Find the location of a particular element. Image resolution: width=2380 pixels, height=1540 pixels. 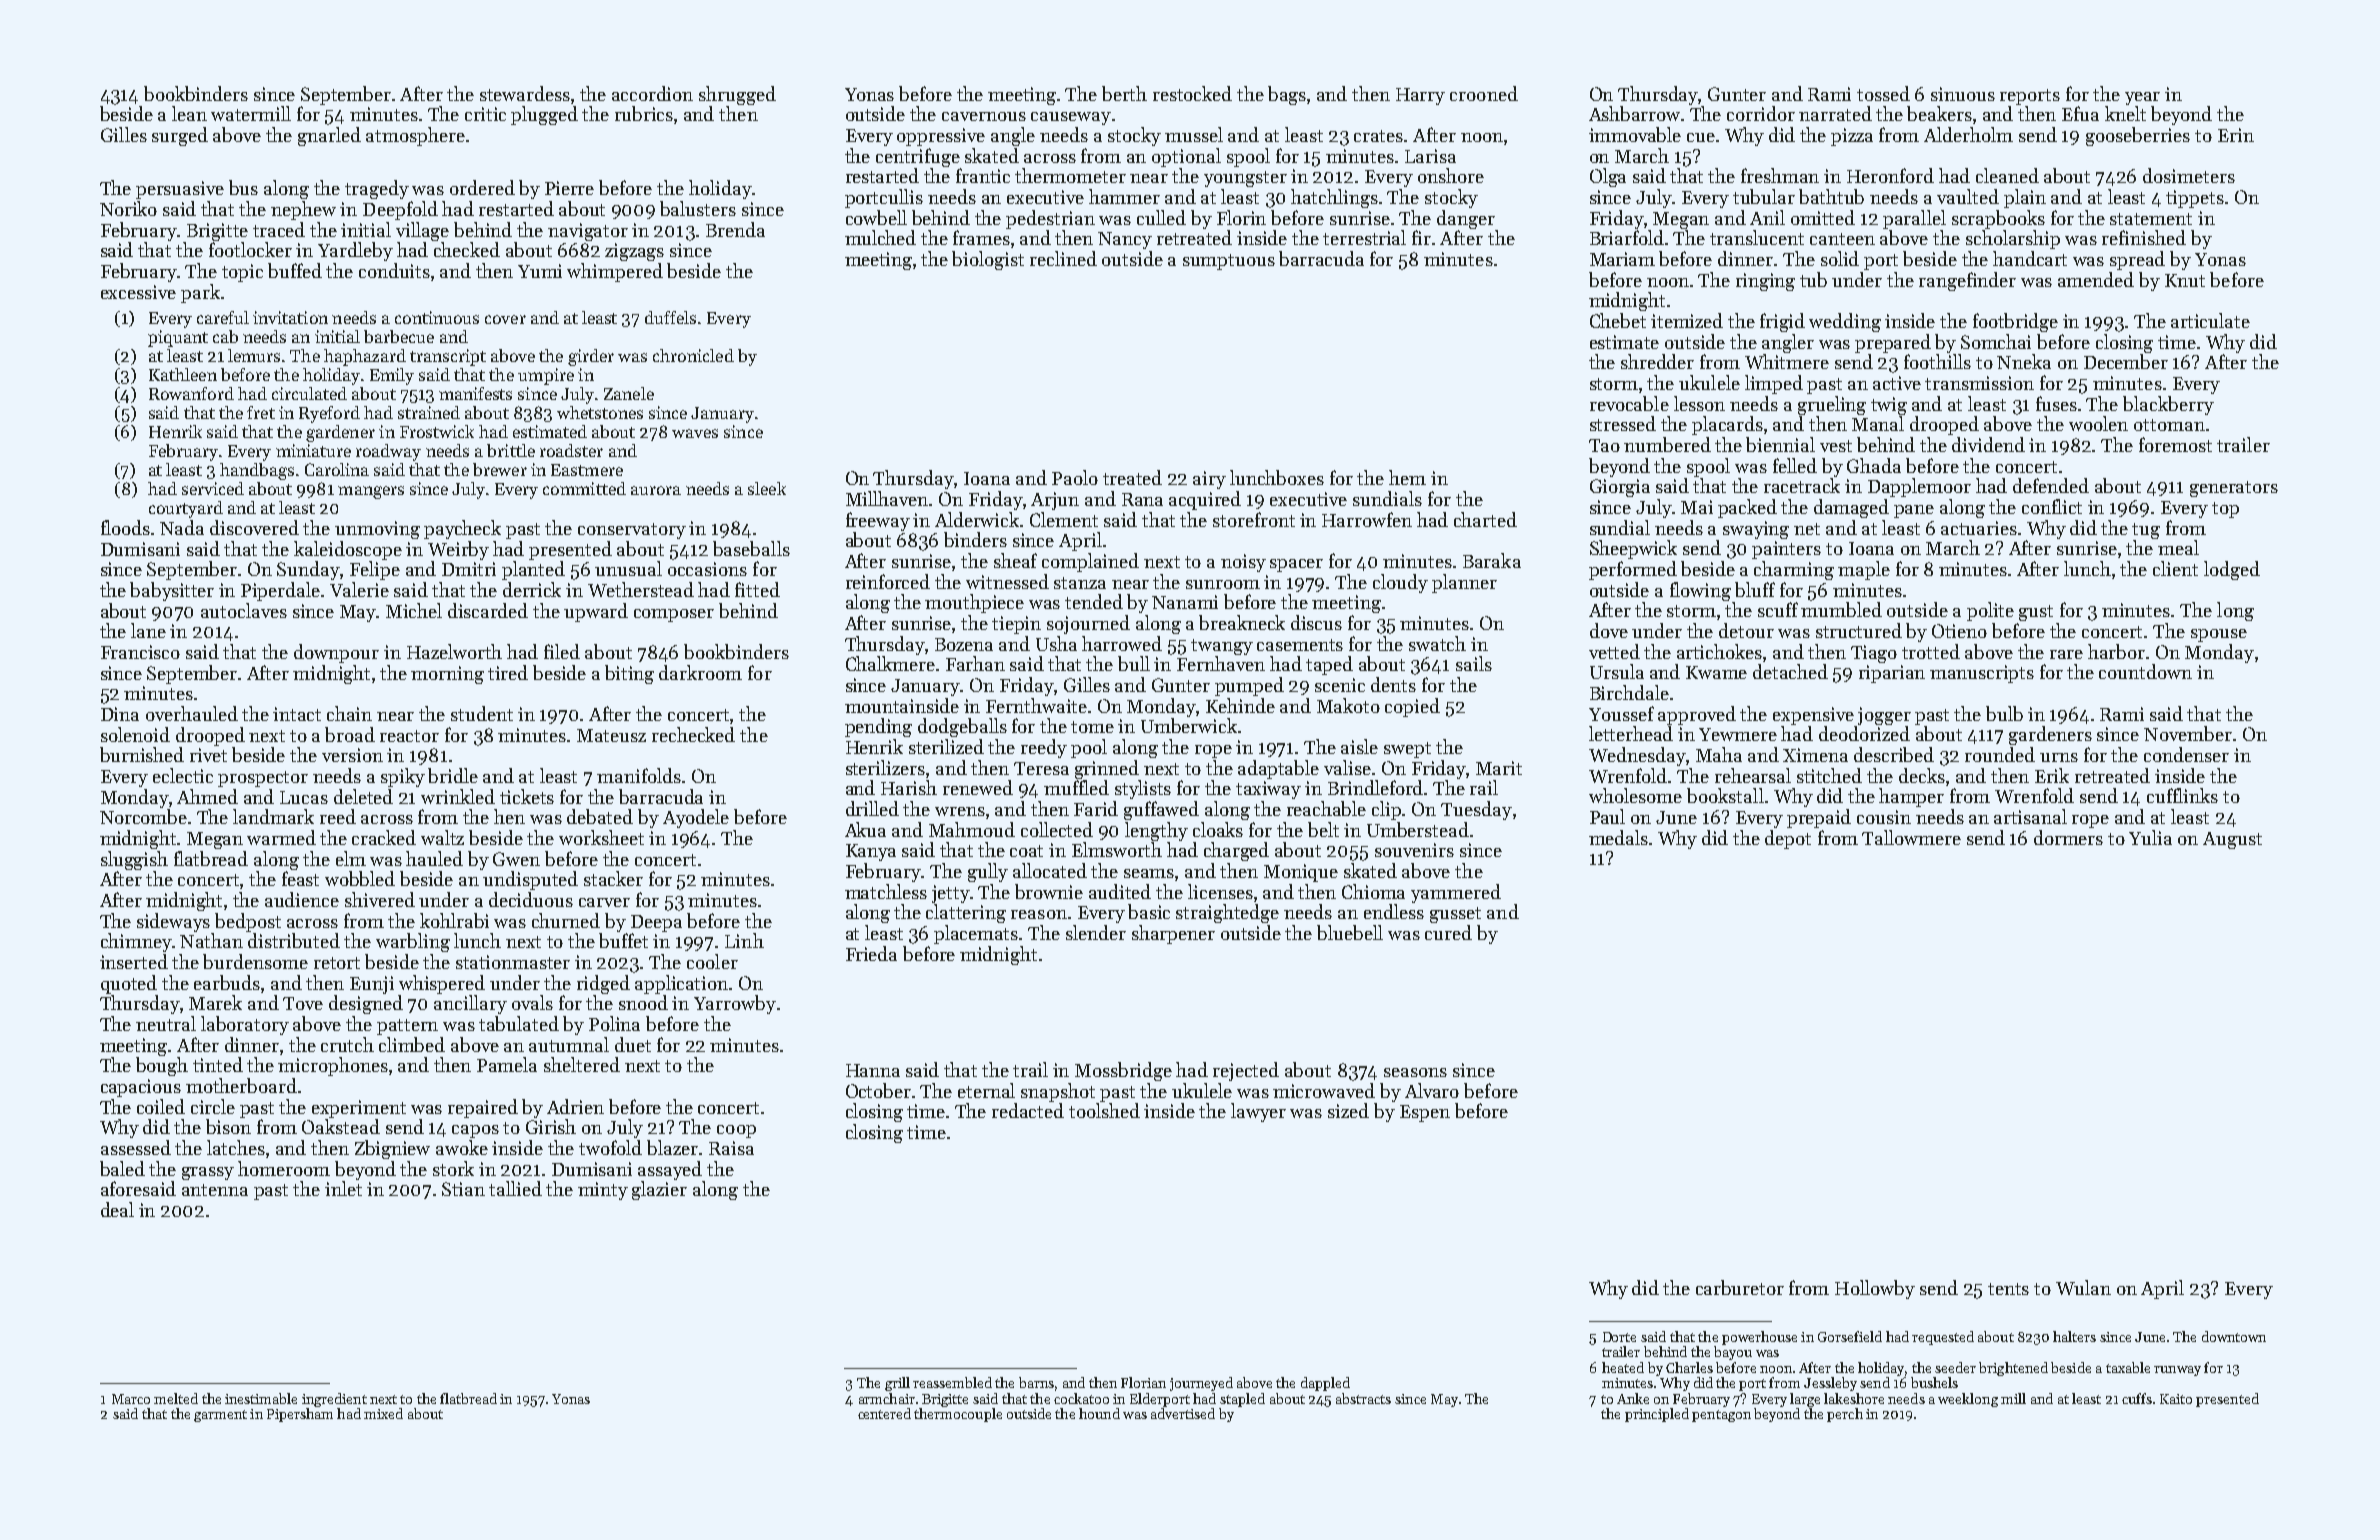

inserted is located at coordinates (134, 961).
